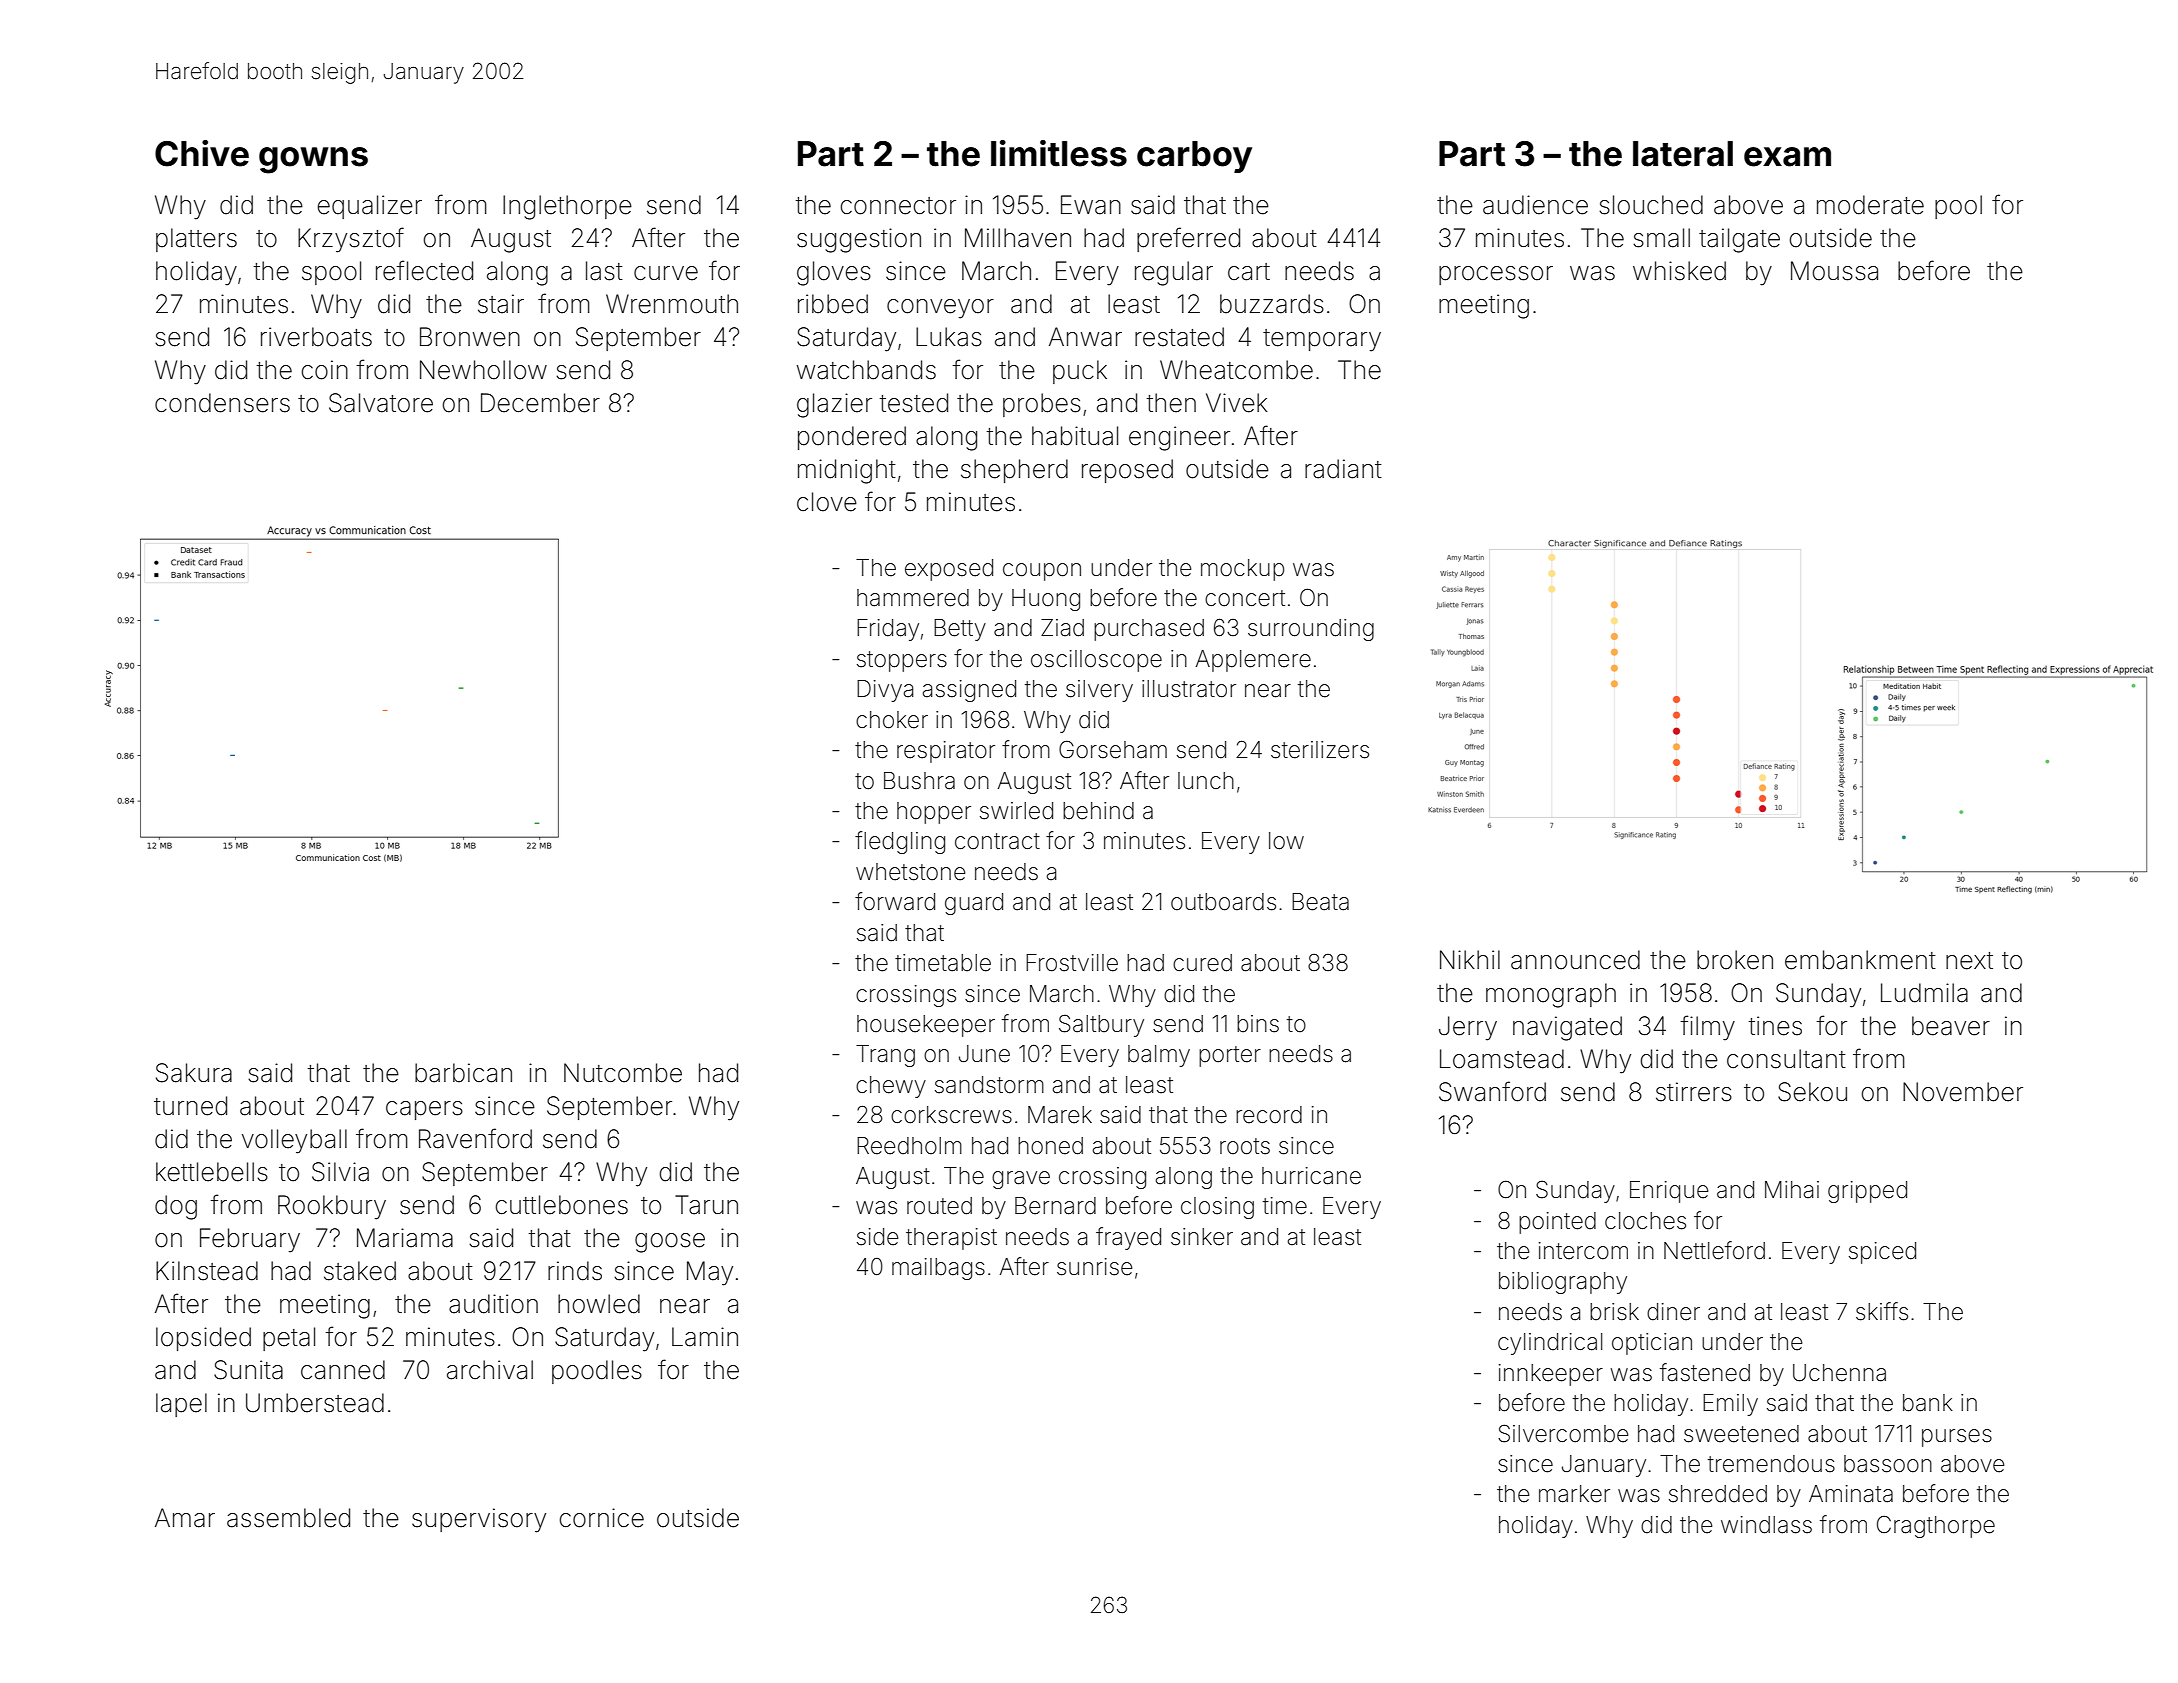  What do you see at coordinates (1320, 750) in the screenshot?
I see `sterilizers` at bounding box center [1320, 750].
